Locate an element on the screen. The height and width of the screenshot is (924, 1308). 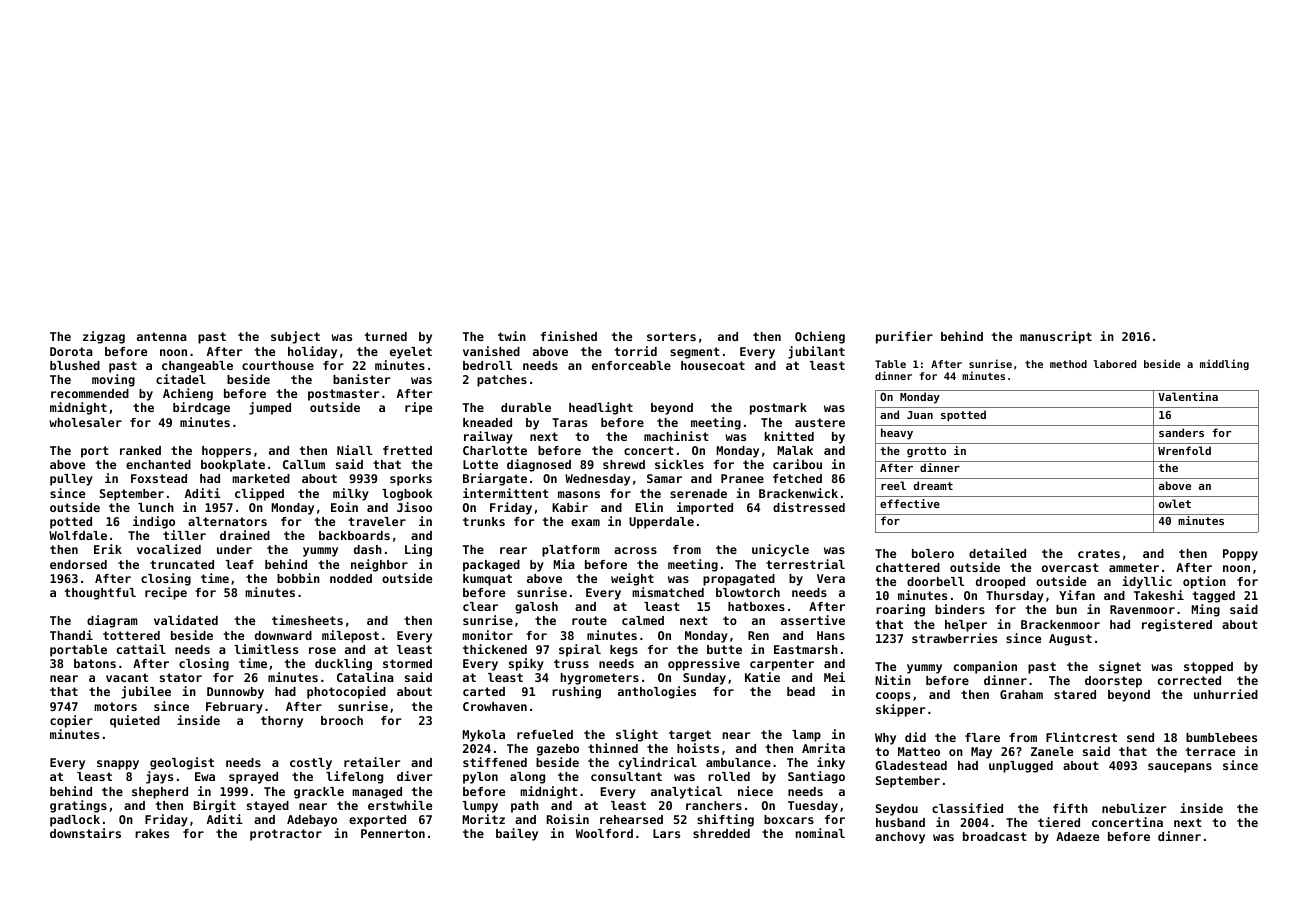
protractor is located at coordinates (286, 835).
